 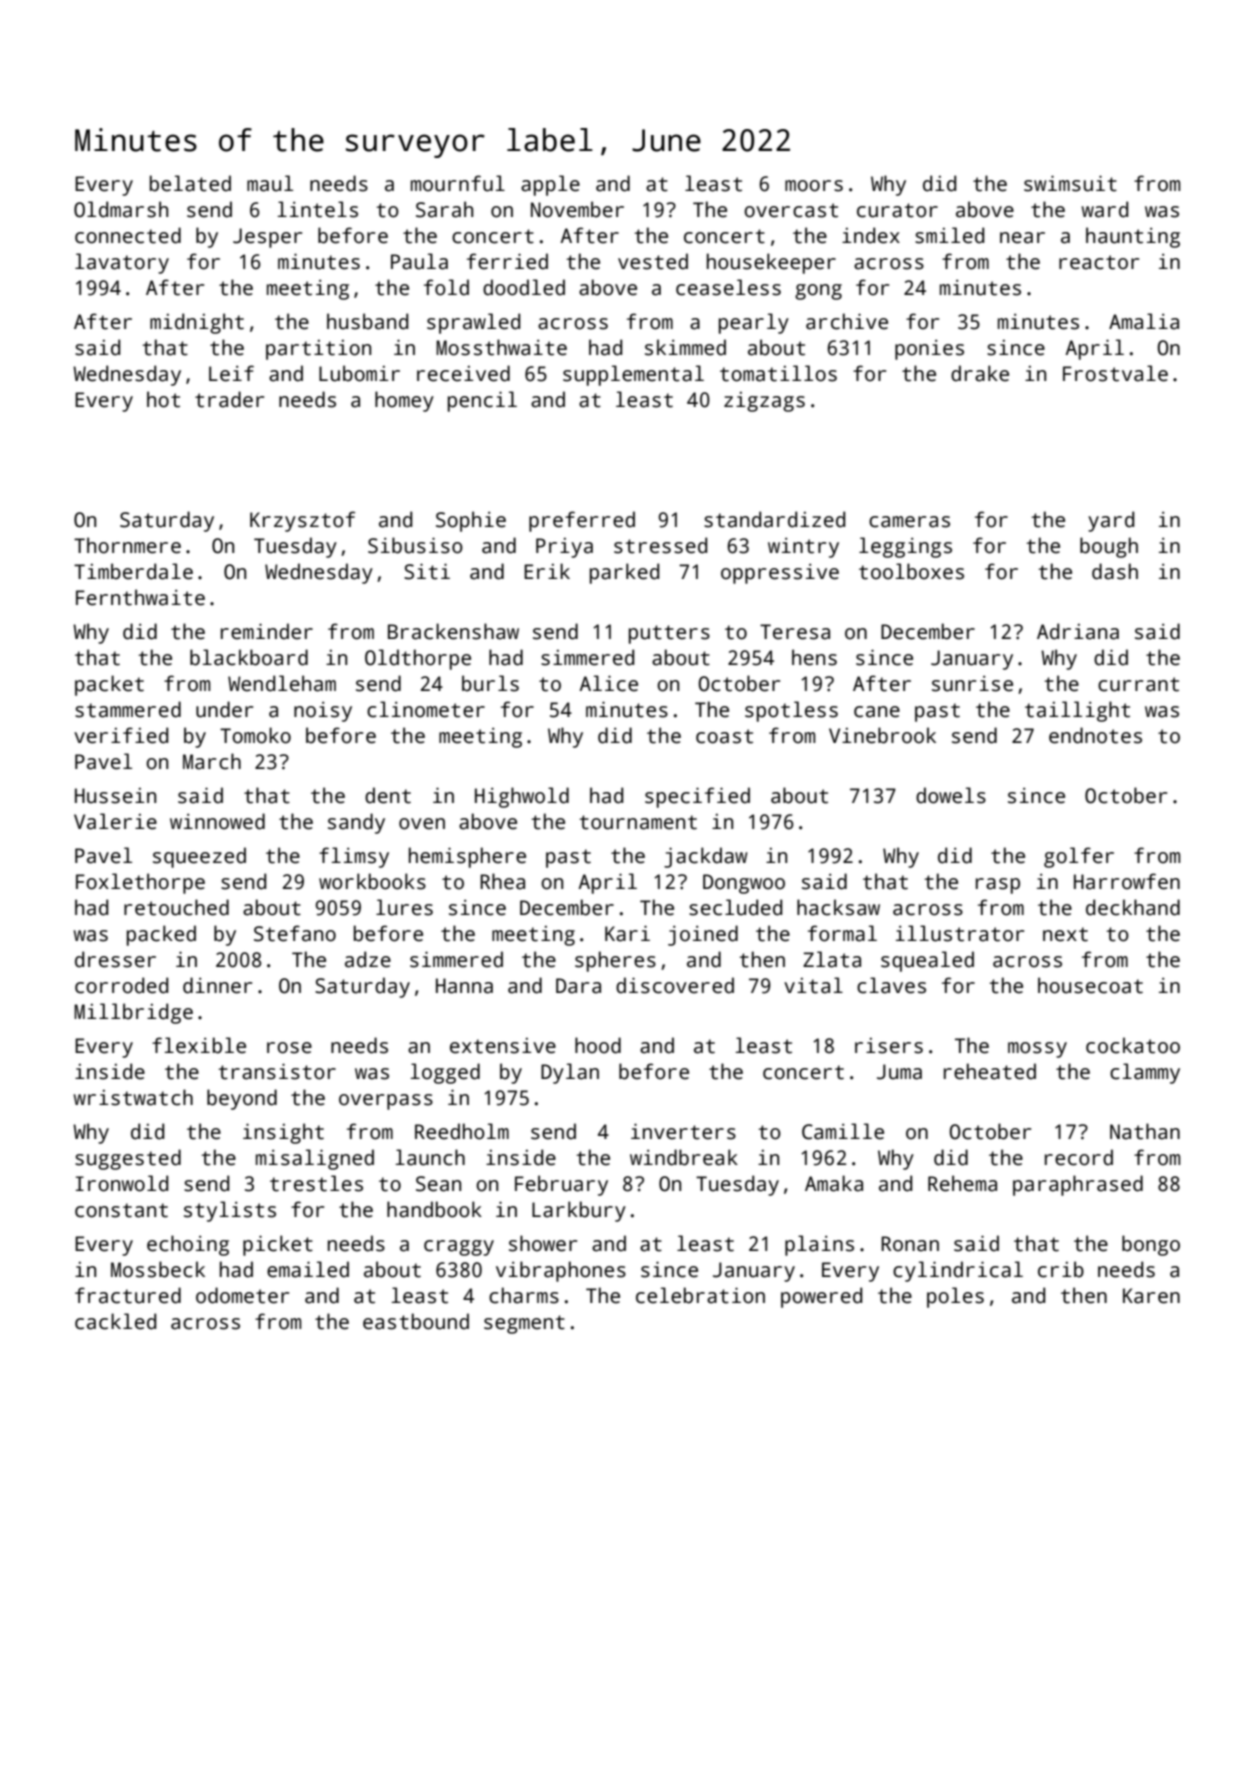 What do you see at coordinates (133, 1097) in the screenshot?
I see `wristwatch` at bounding box center [133, 1097].
